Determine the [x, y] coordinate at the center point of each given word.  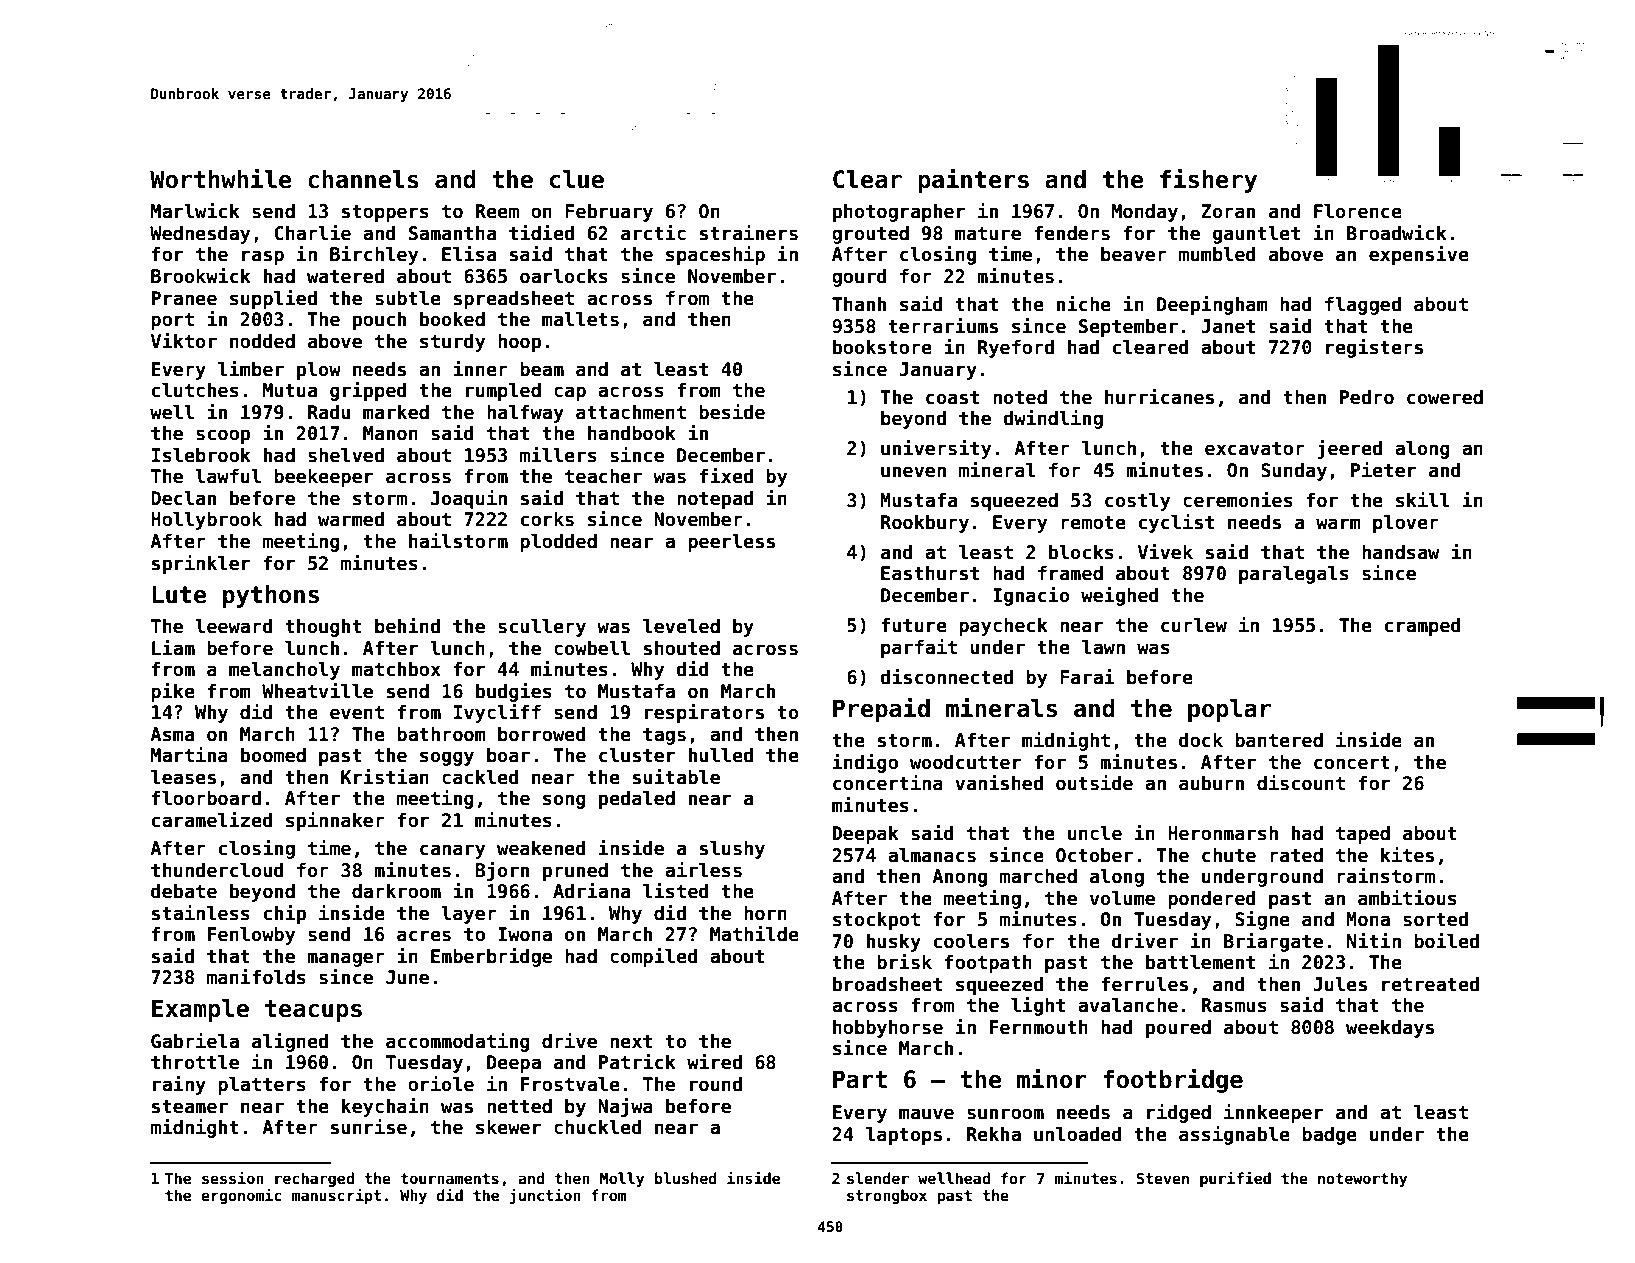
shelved [346, 455]
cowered [1445, 397]
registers [1374, 348]
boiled [1446, 941]
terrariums [943, 326]
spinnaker [335, 821]
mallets [580, 319]
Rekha [994, 1134]
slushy [732, 849]
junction [545, 1196]
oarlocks [564, 276]
